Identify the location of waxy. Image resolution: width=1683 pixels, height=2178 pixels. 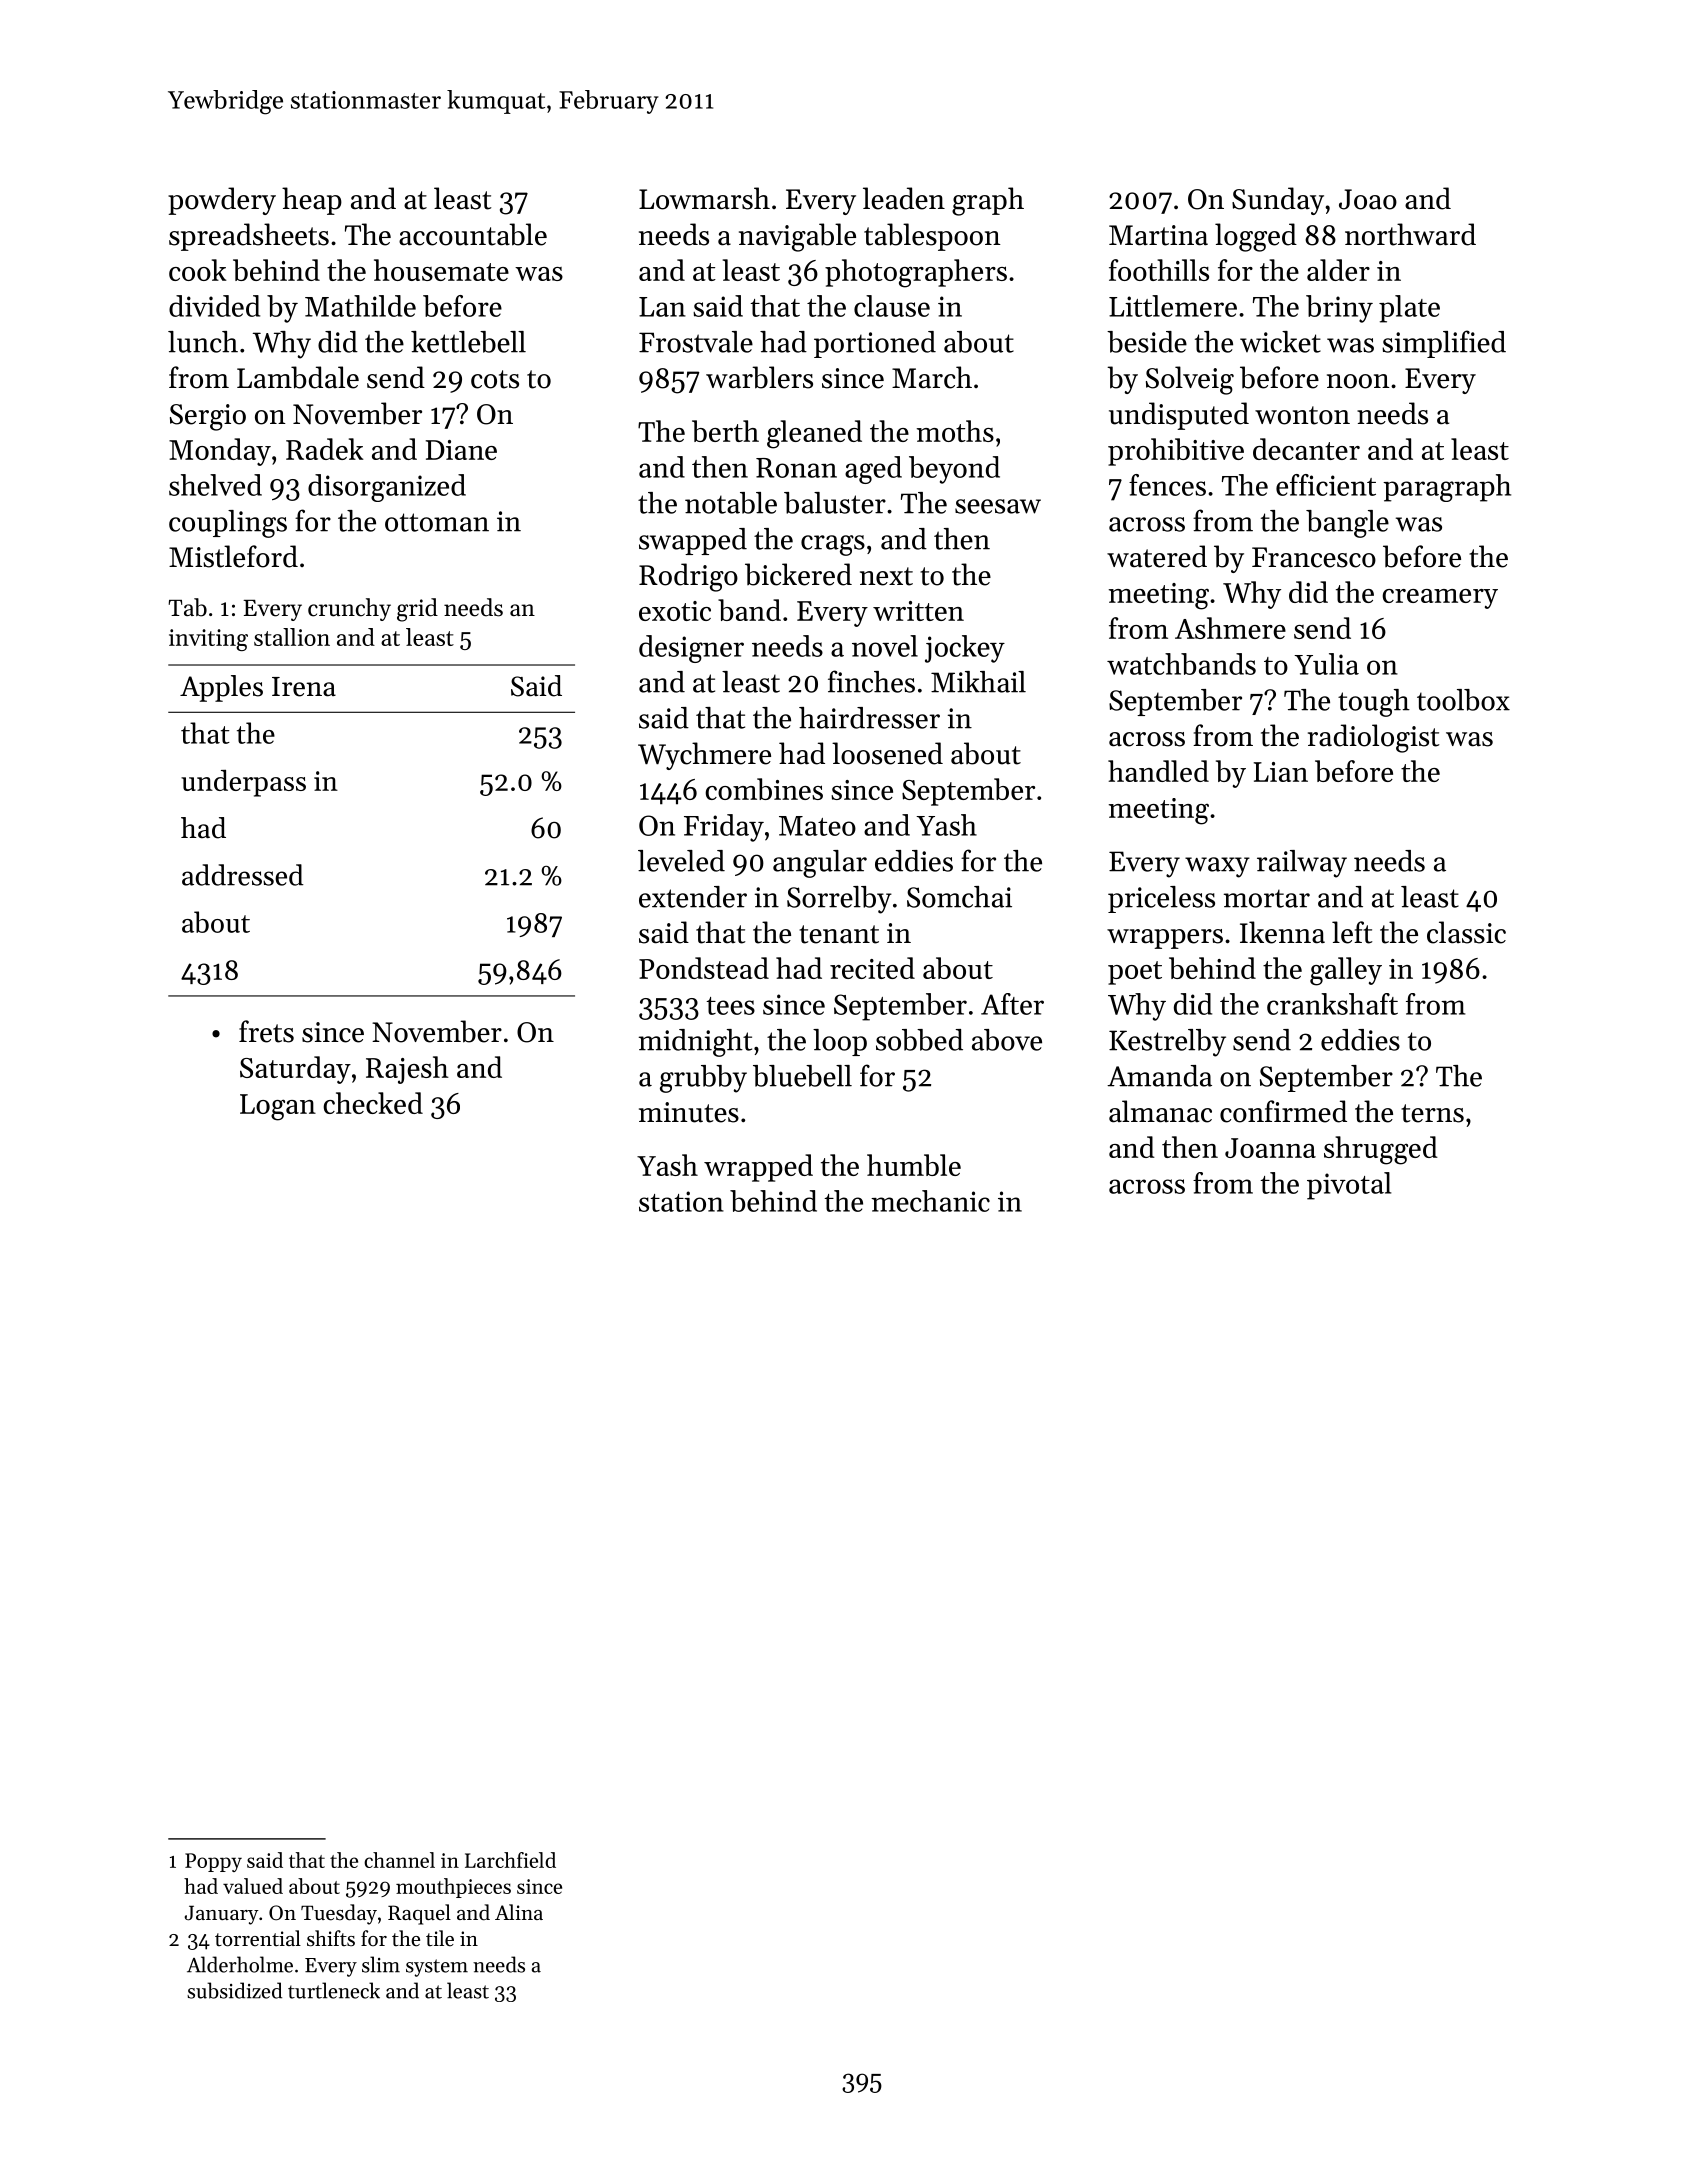
(1217, 867).
